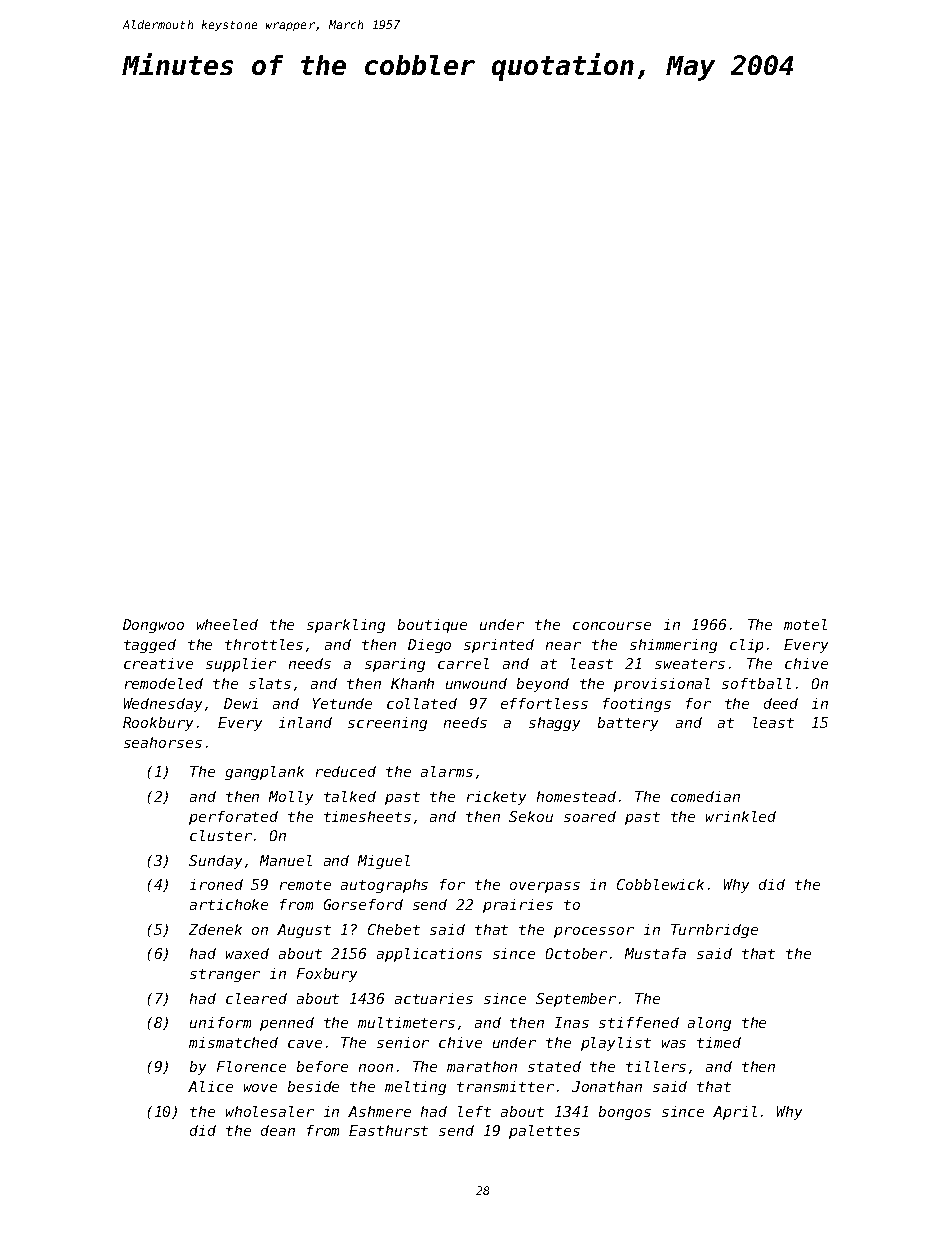  What do you see at coordinates (637, 705) in the document?
I see `footings` at bounding box center [637, 705].
